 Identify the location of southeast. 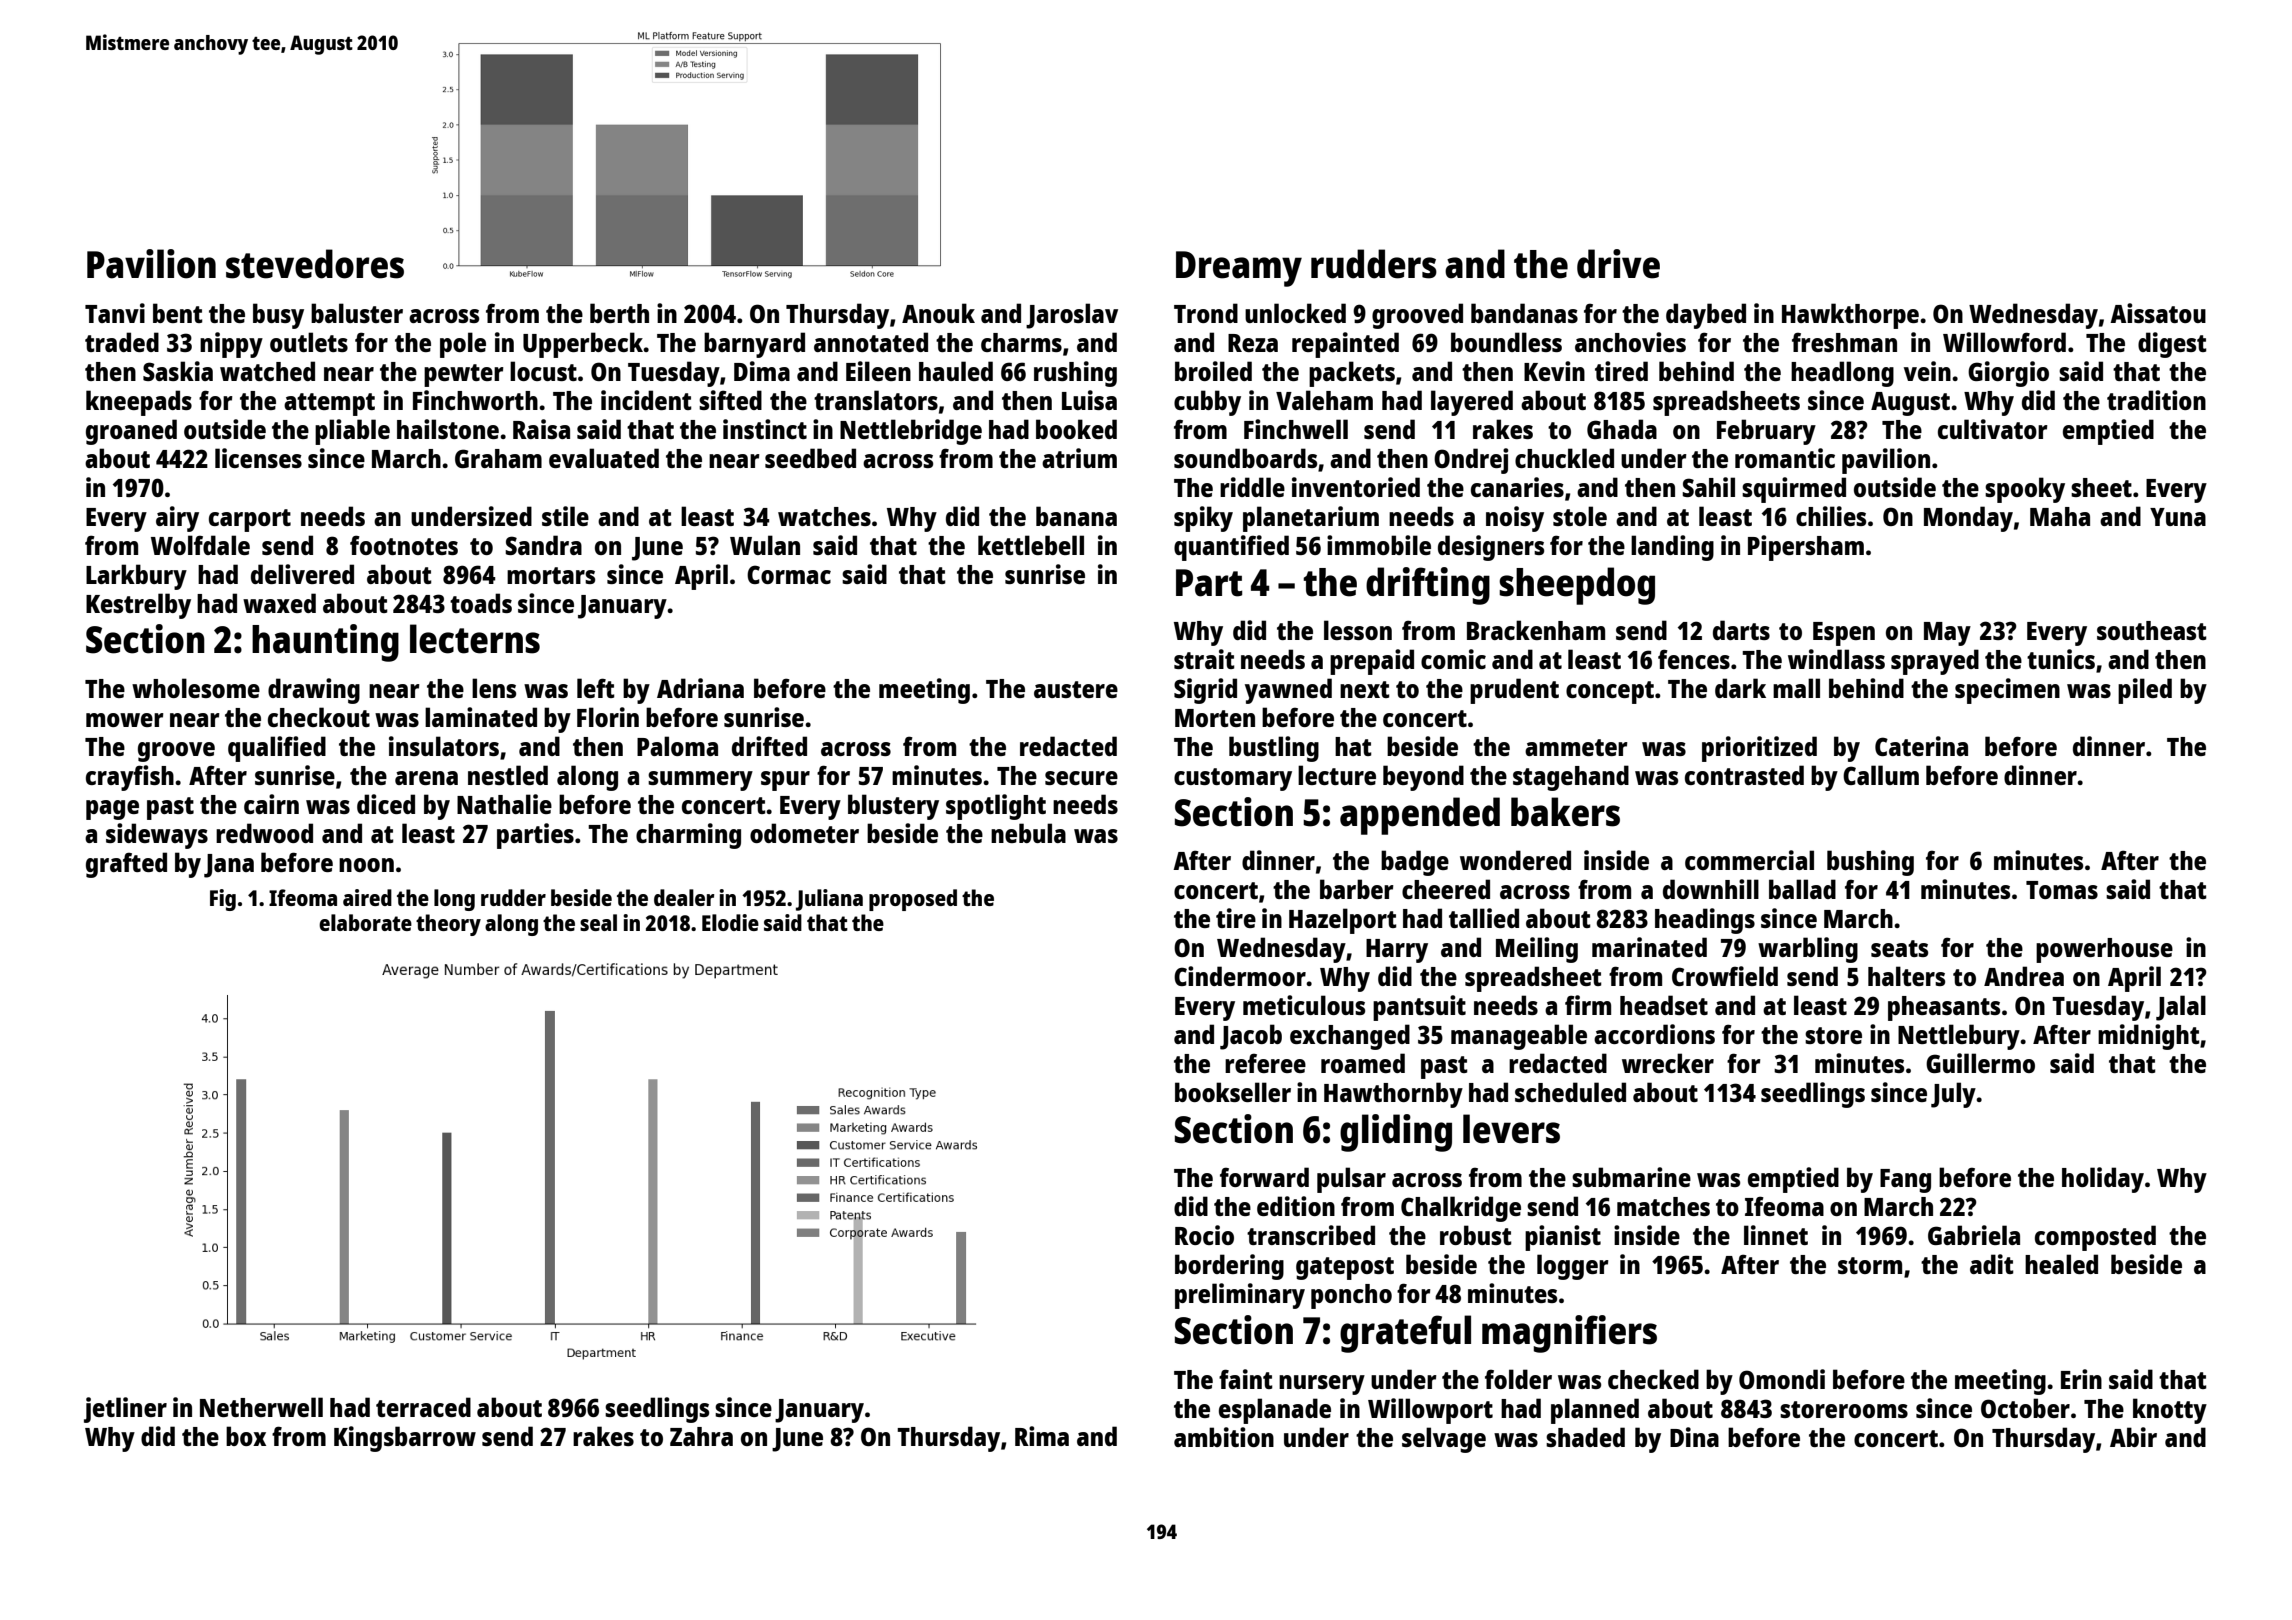
(2152, 630).
